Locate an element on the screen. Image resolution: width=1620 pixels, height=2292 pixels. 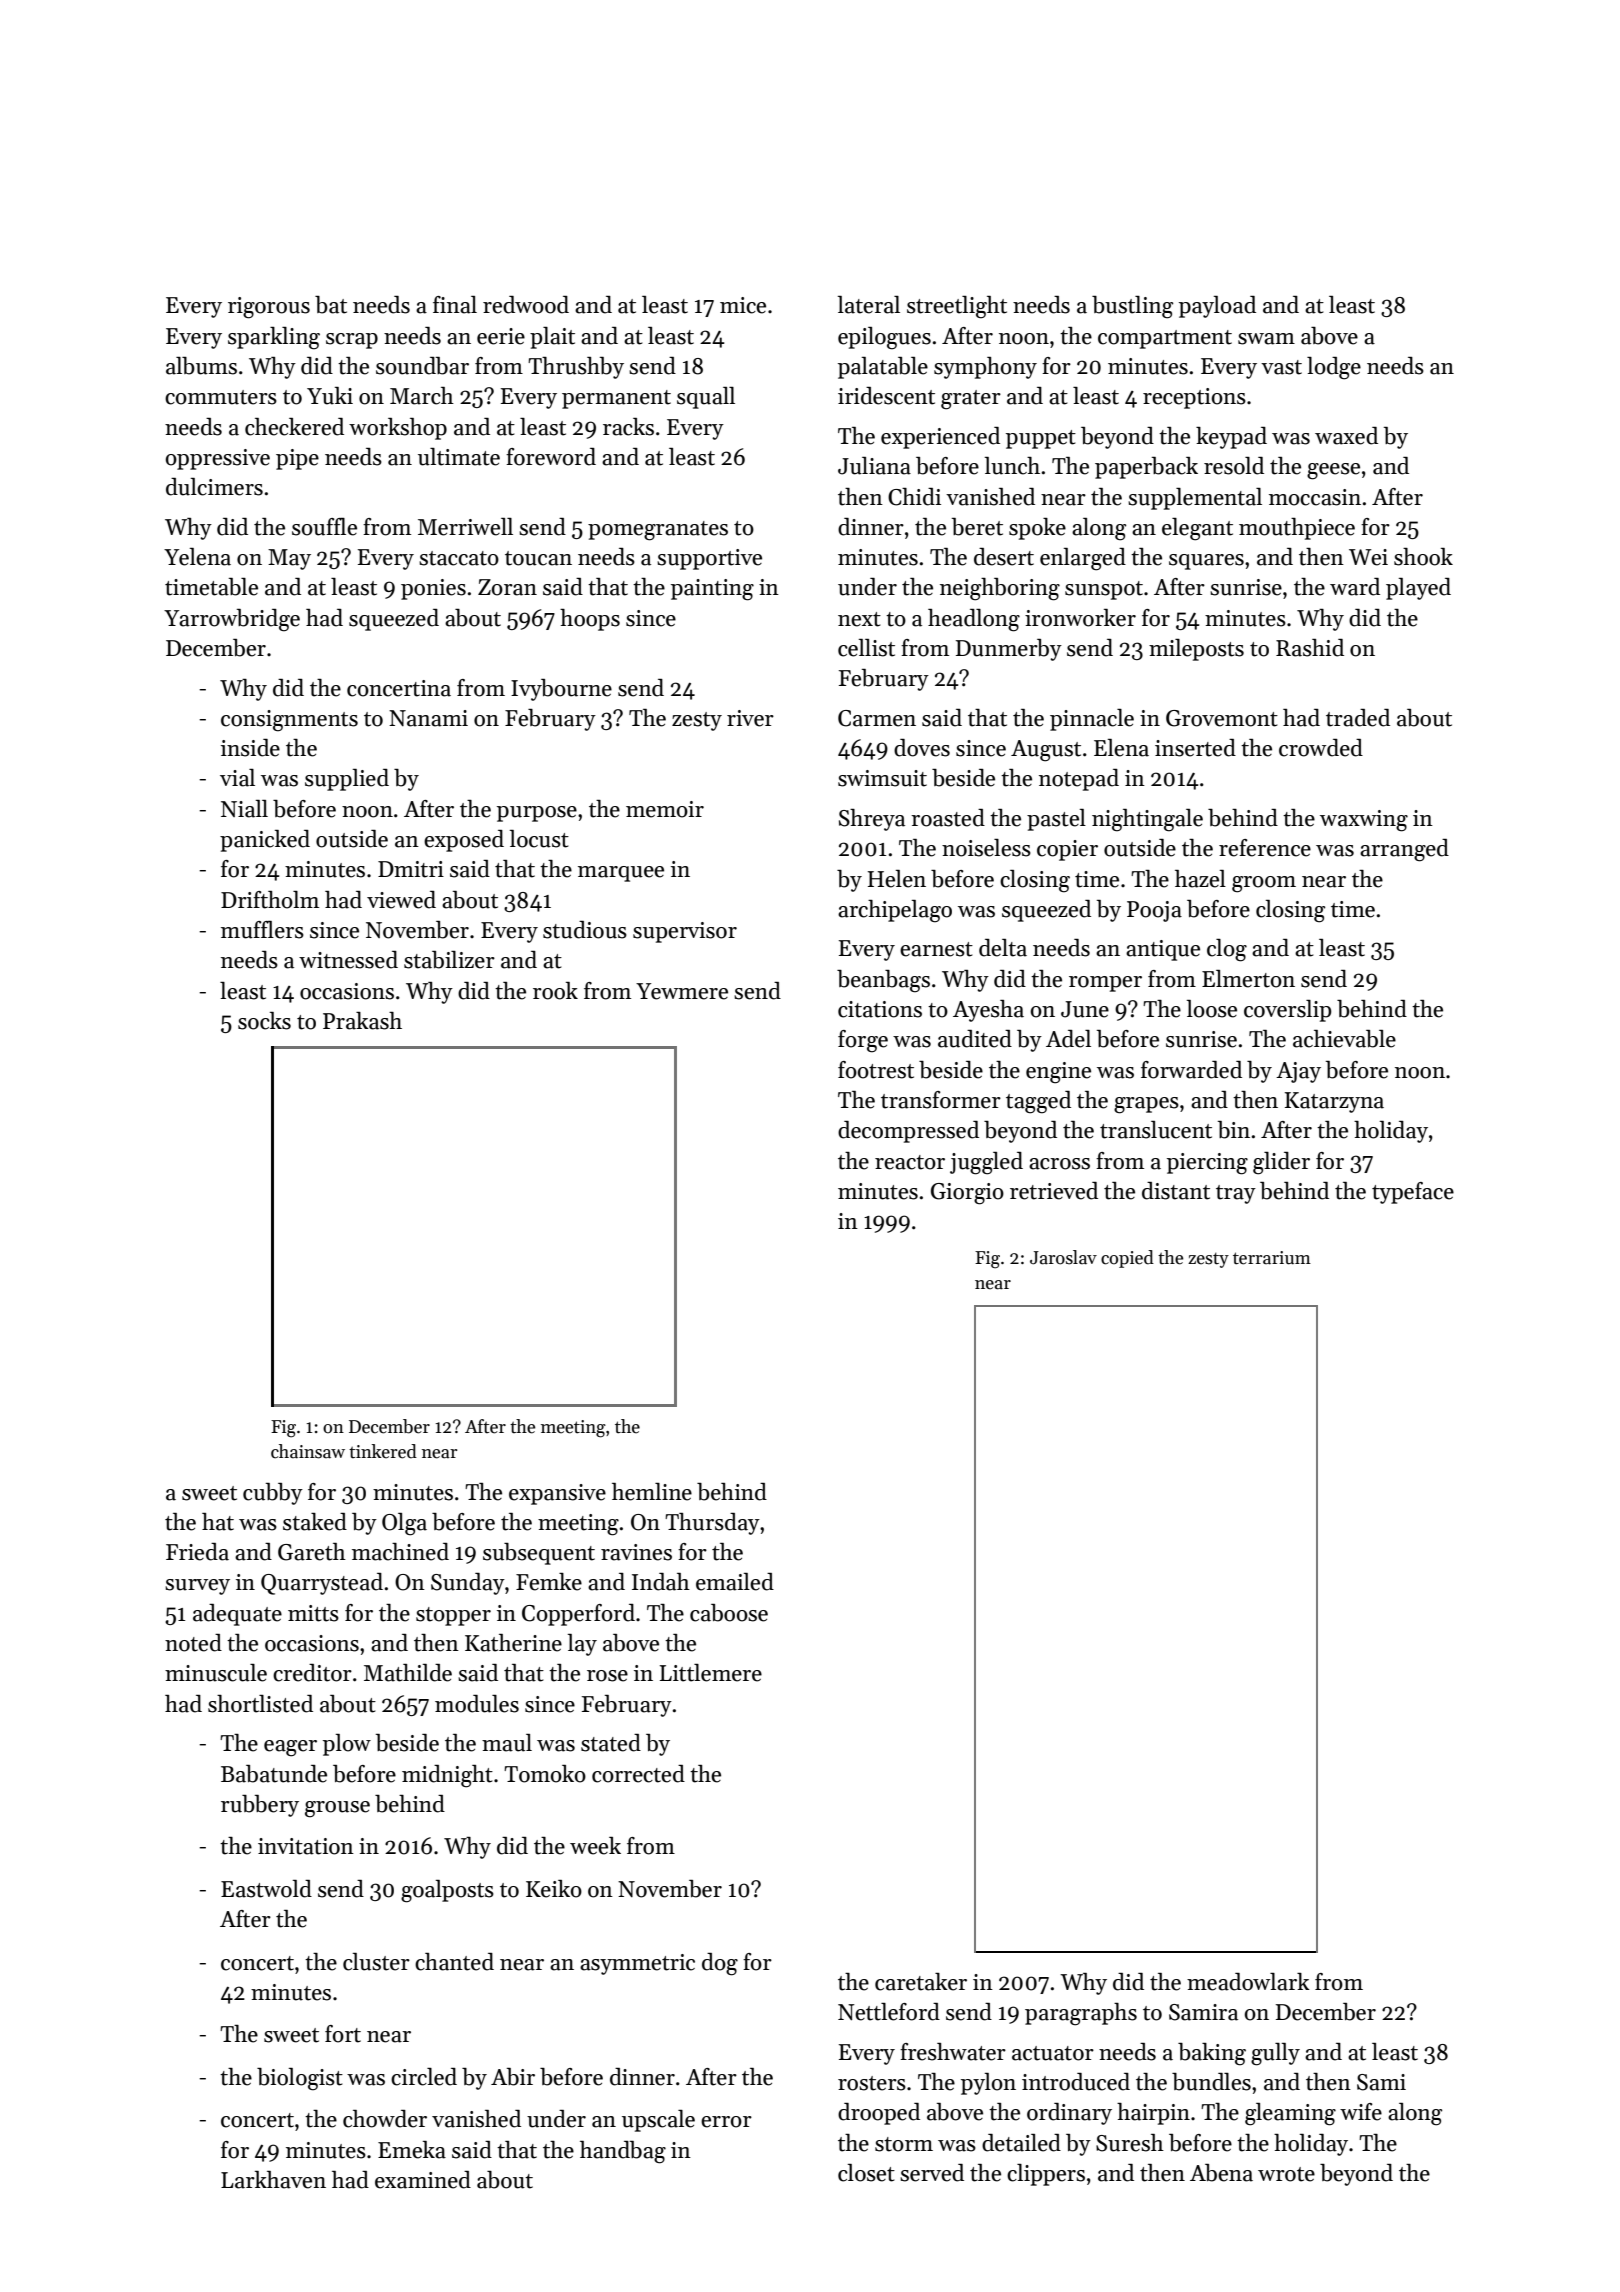
lodge is located at coordinates (1334, 368).
